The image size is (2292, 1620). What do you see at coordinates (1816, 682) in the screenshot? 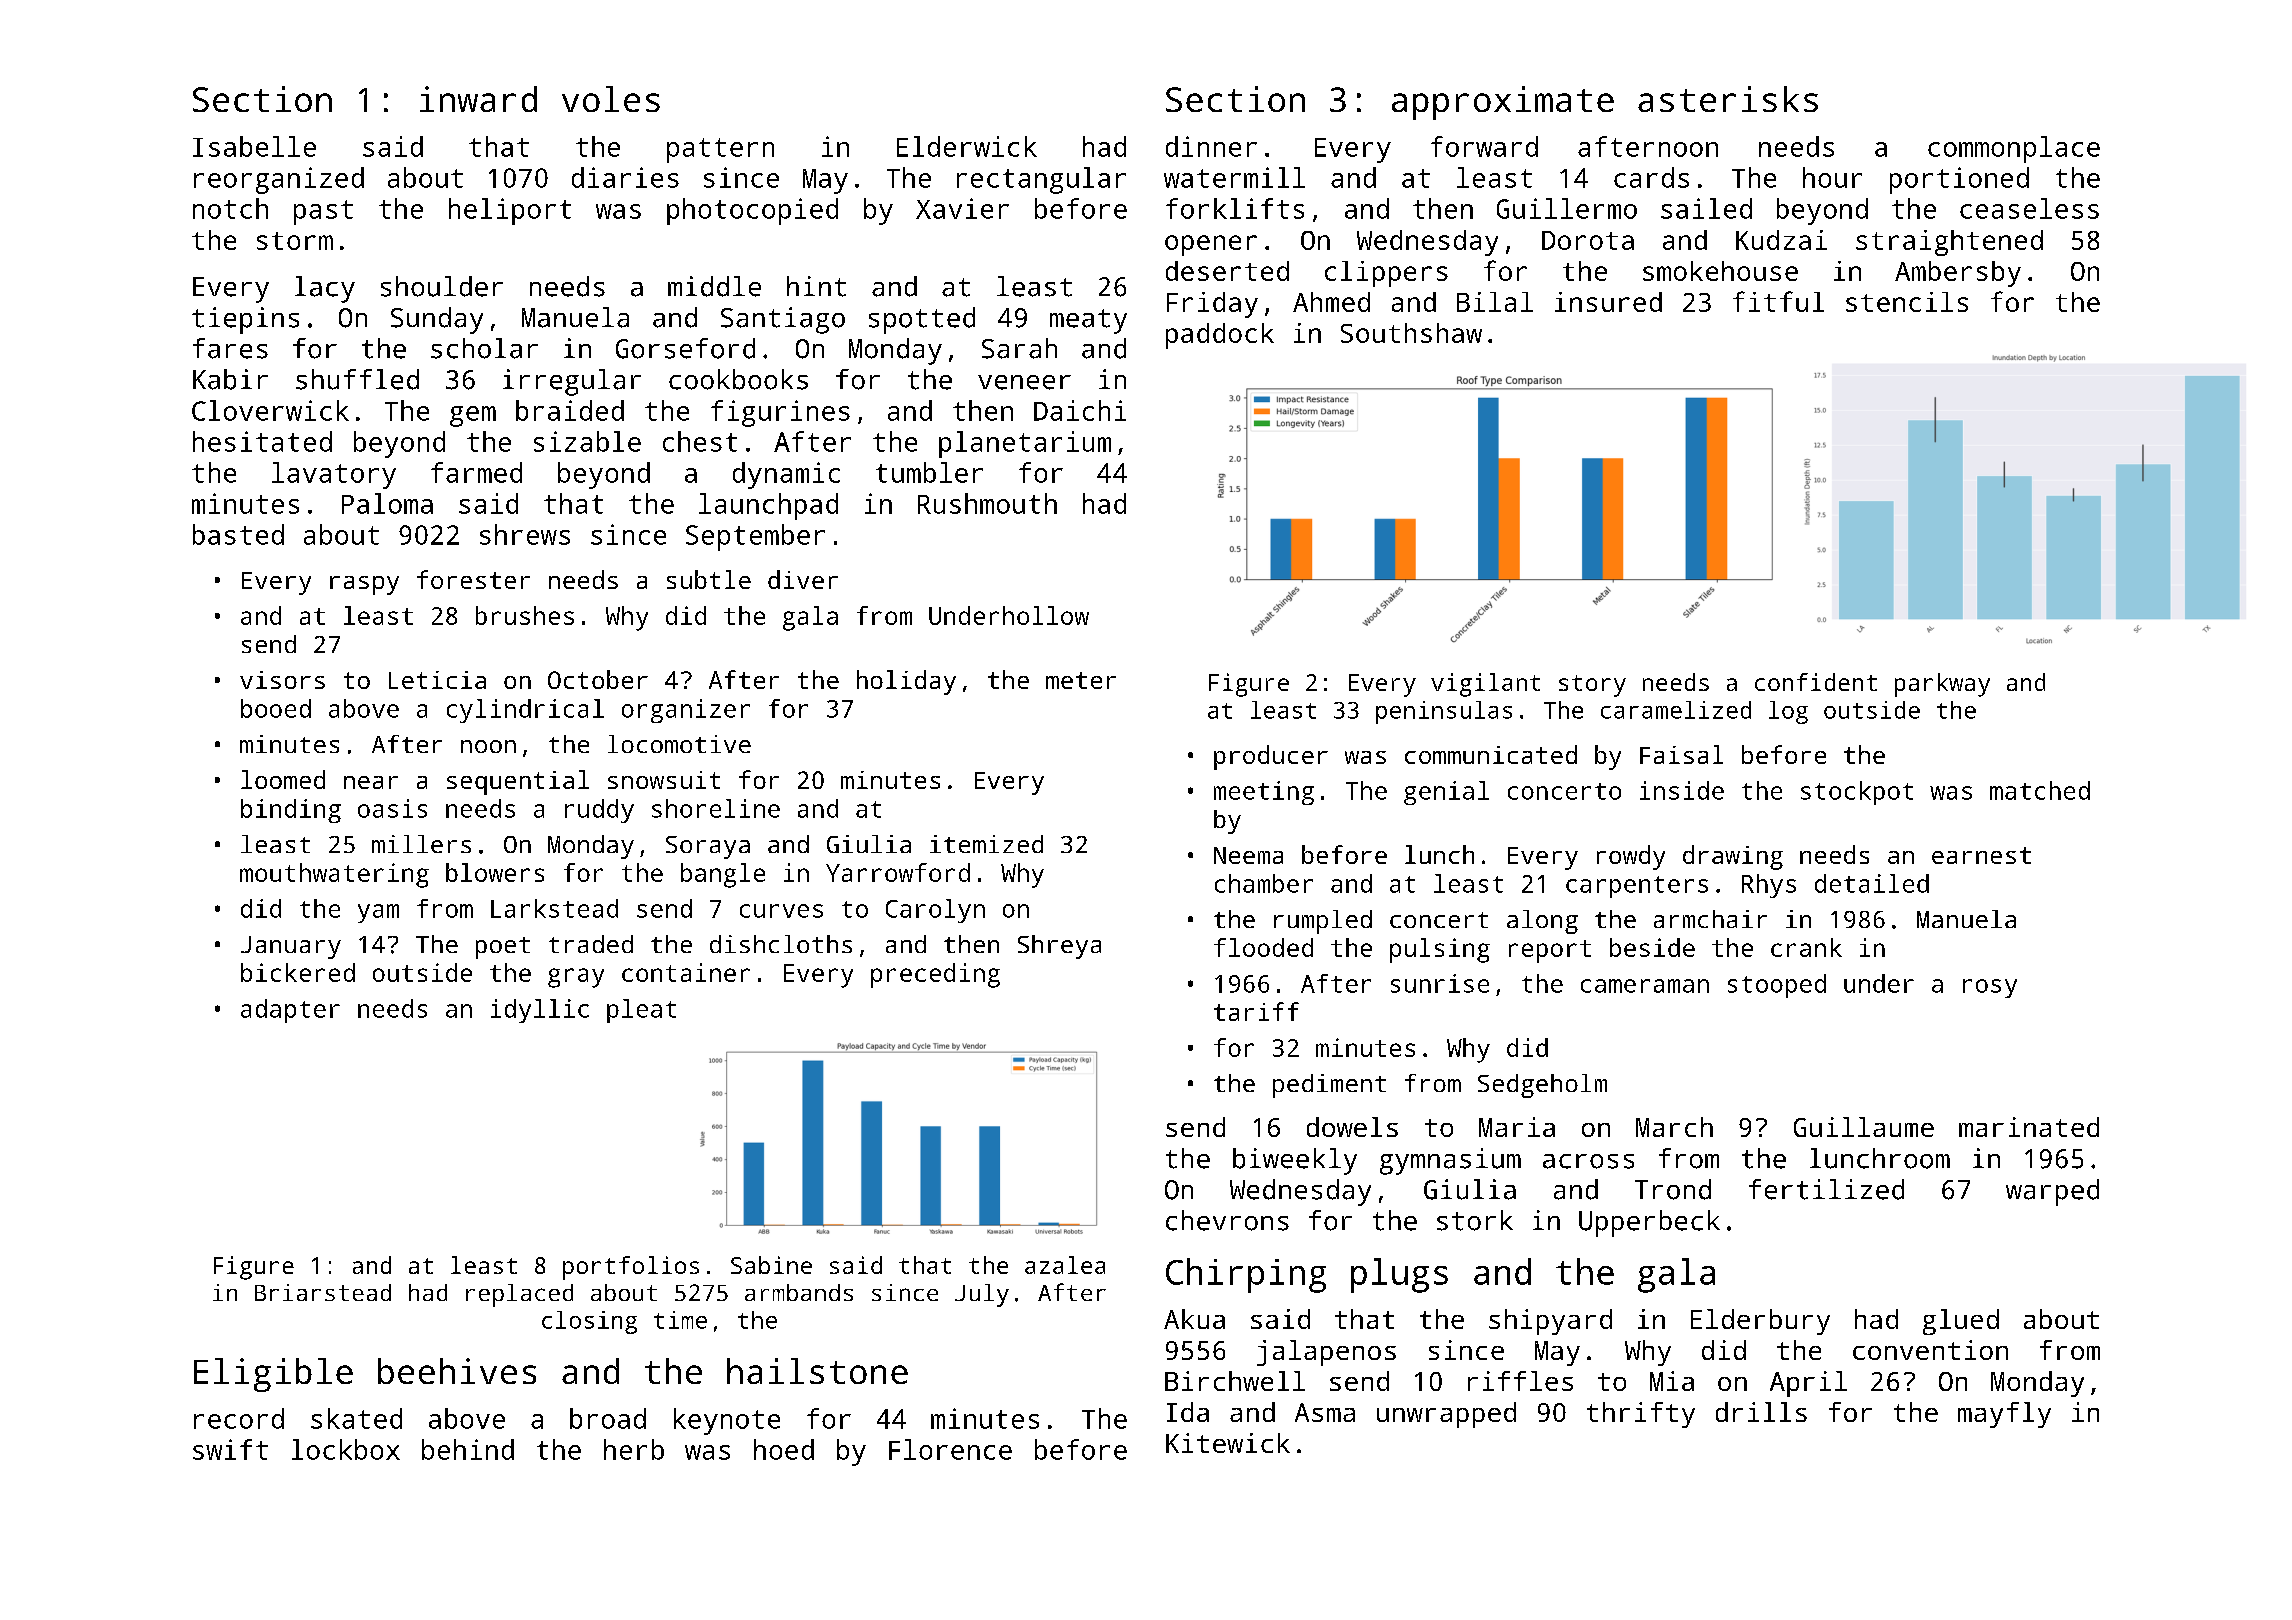
I see `confident` at bounding box center [1816, 682].
